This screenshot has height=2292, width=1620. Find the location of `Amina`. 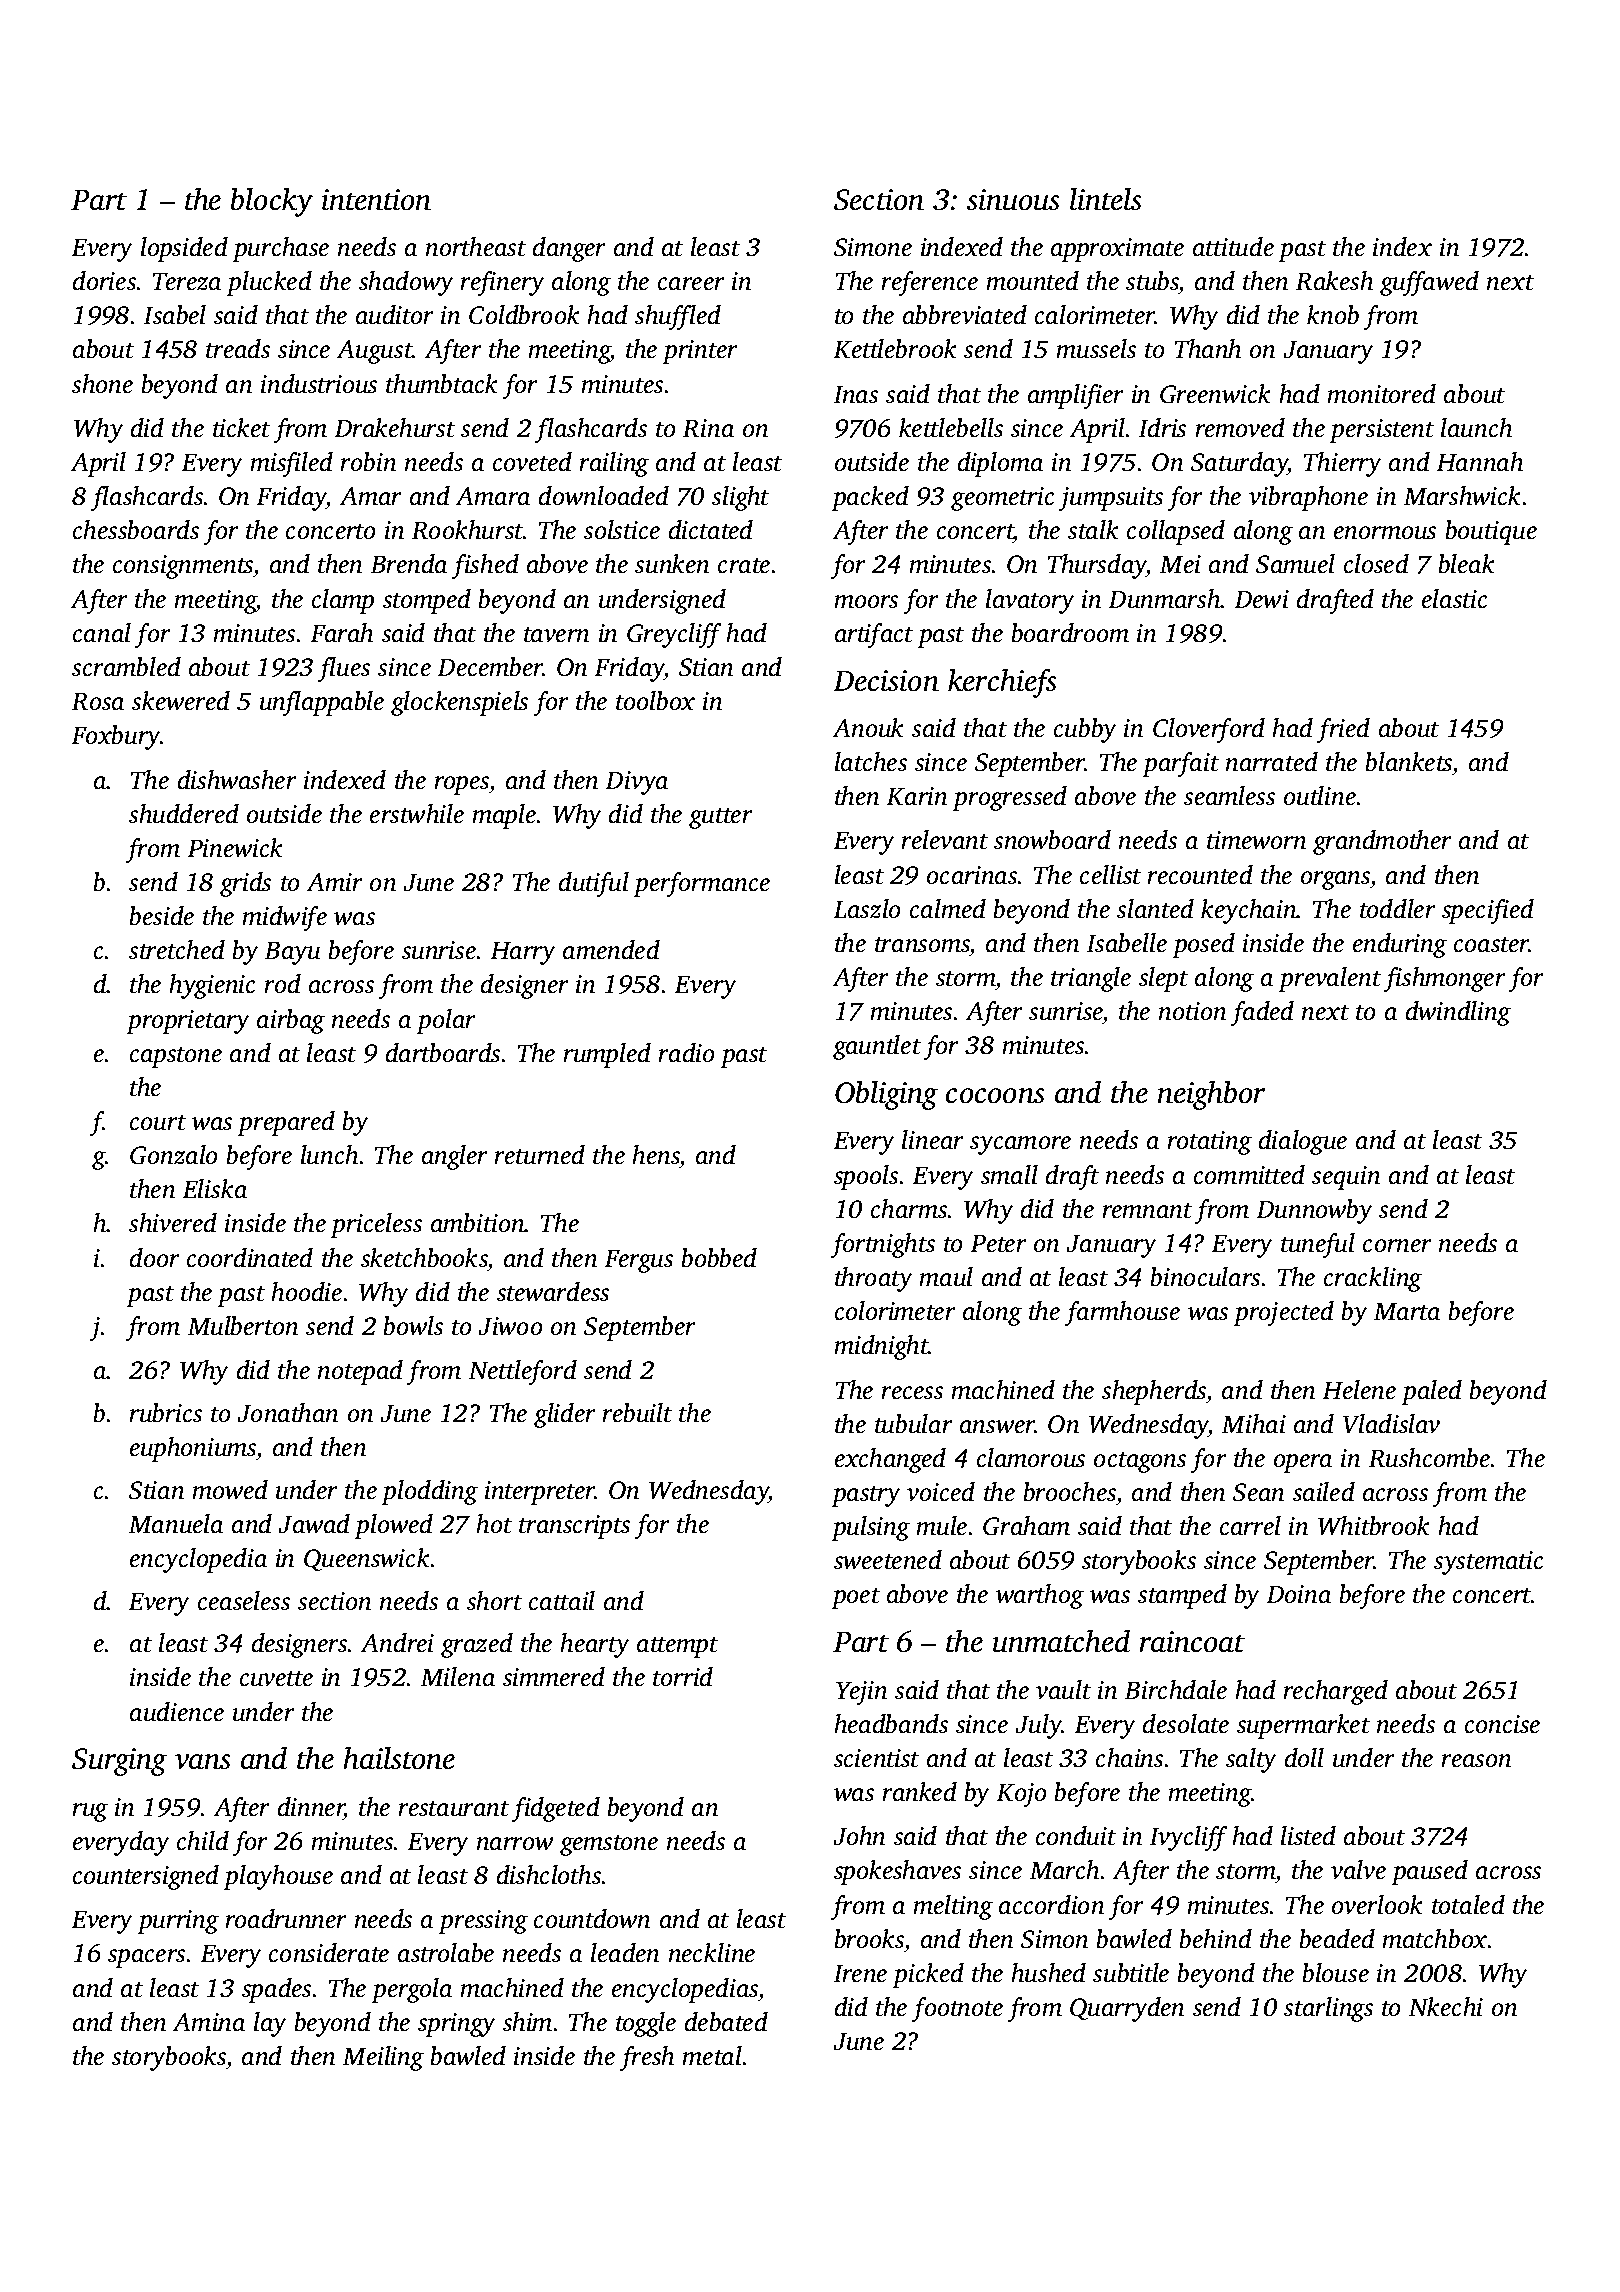

Amina is located at coordinates (208, 2022).
